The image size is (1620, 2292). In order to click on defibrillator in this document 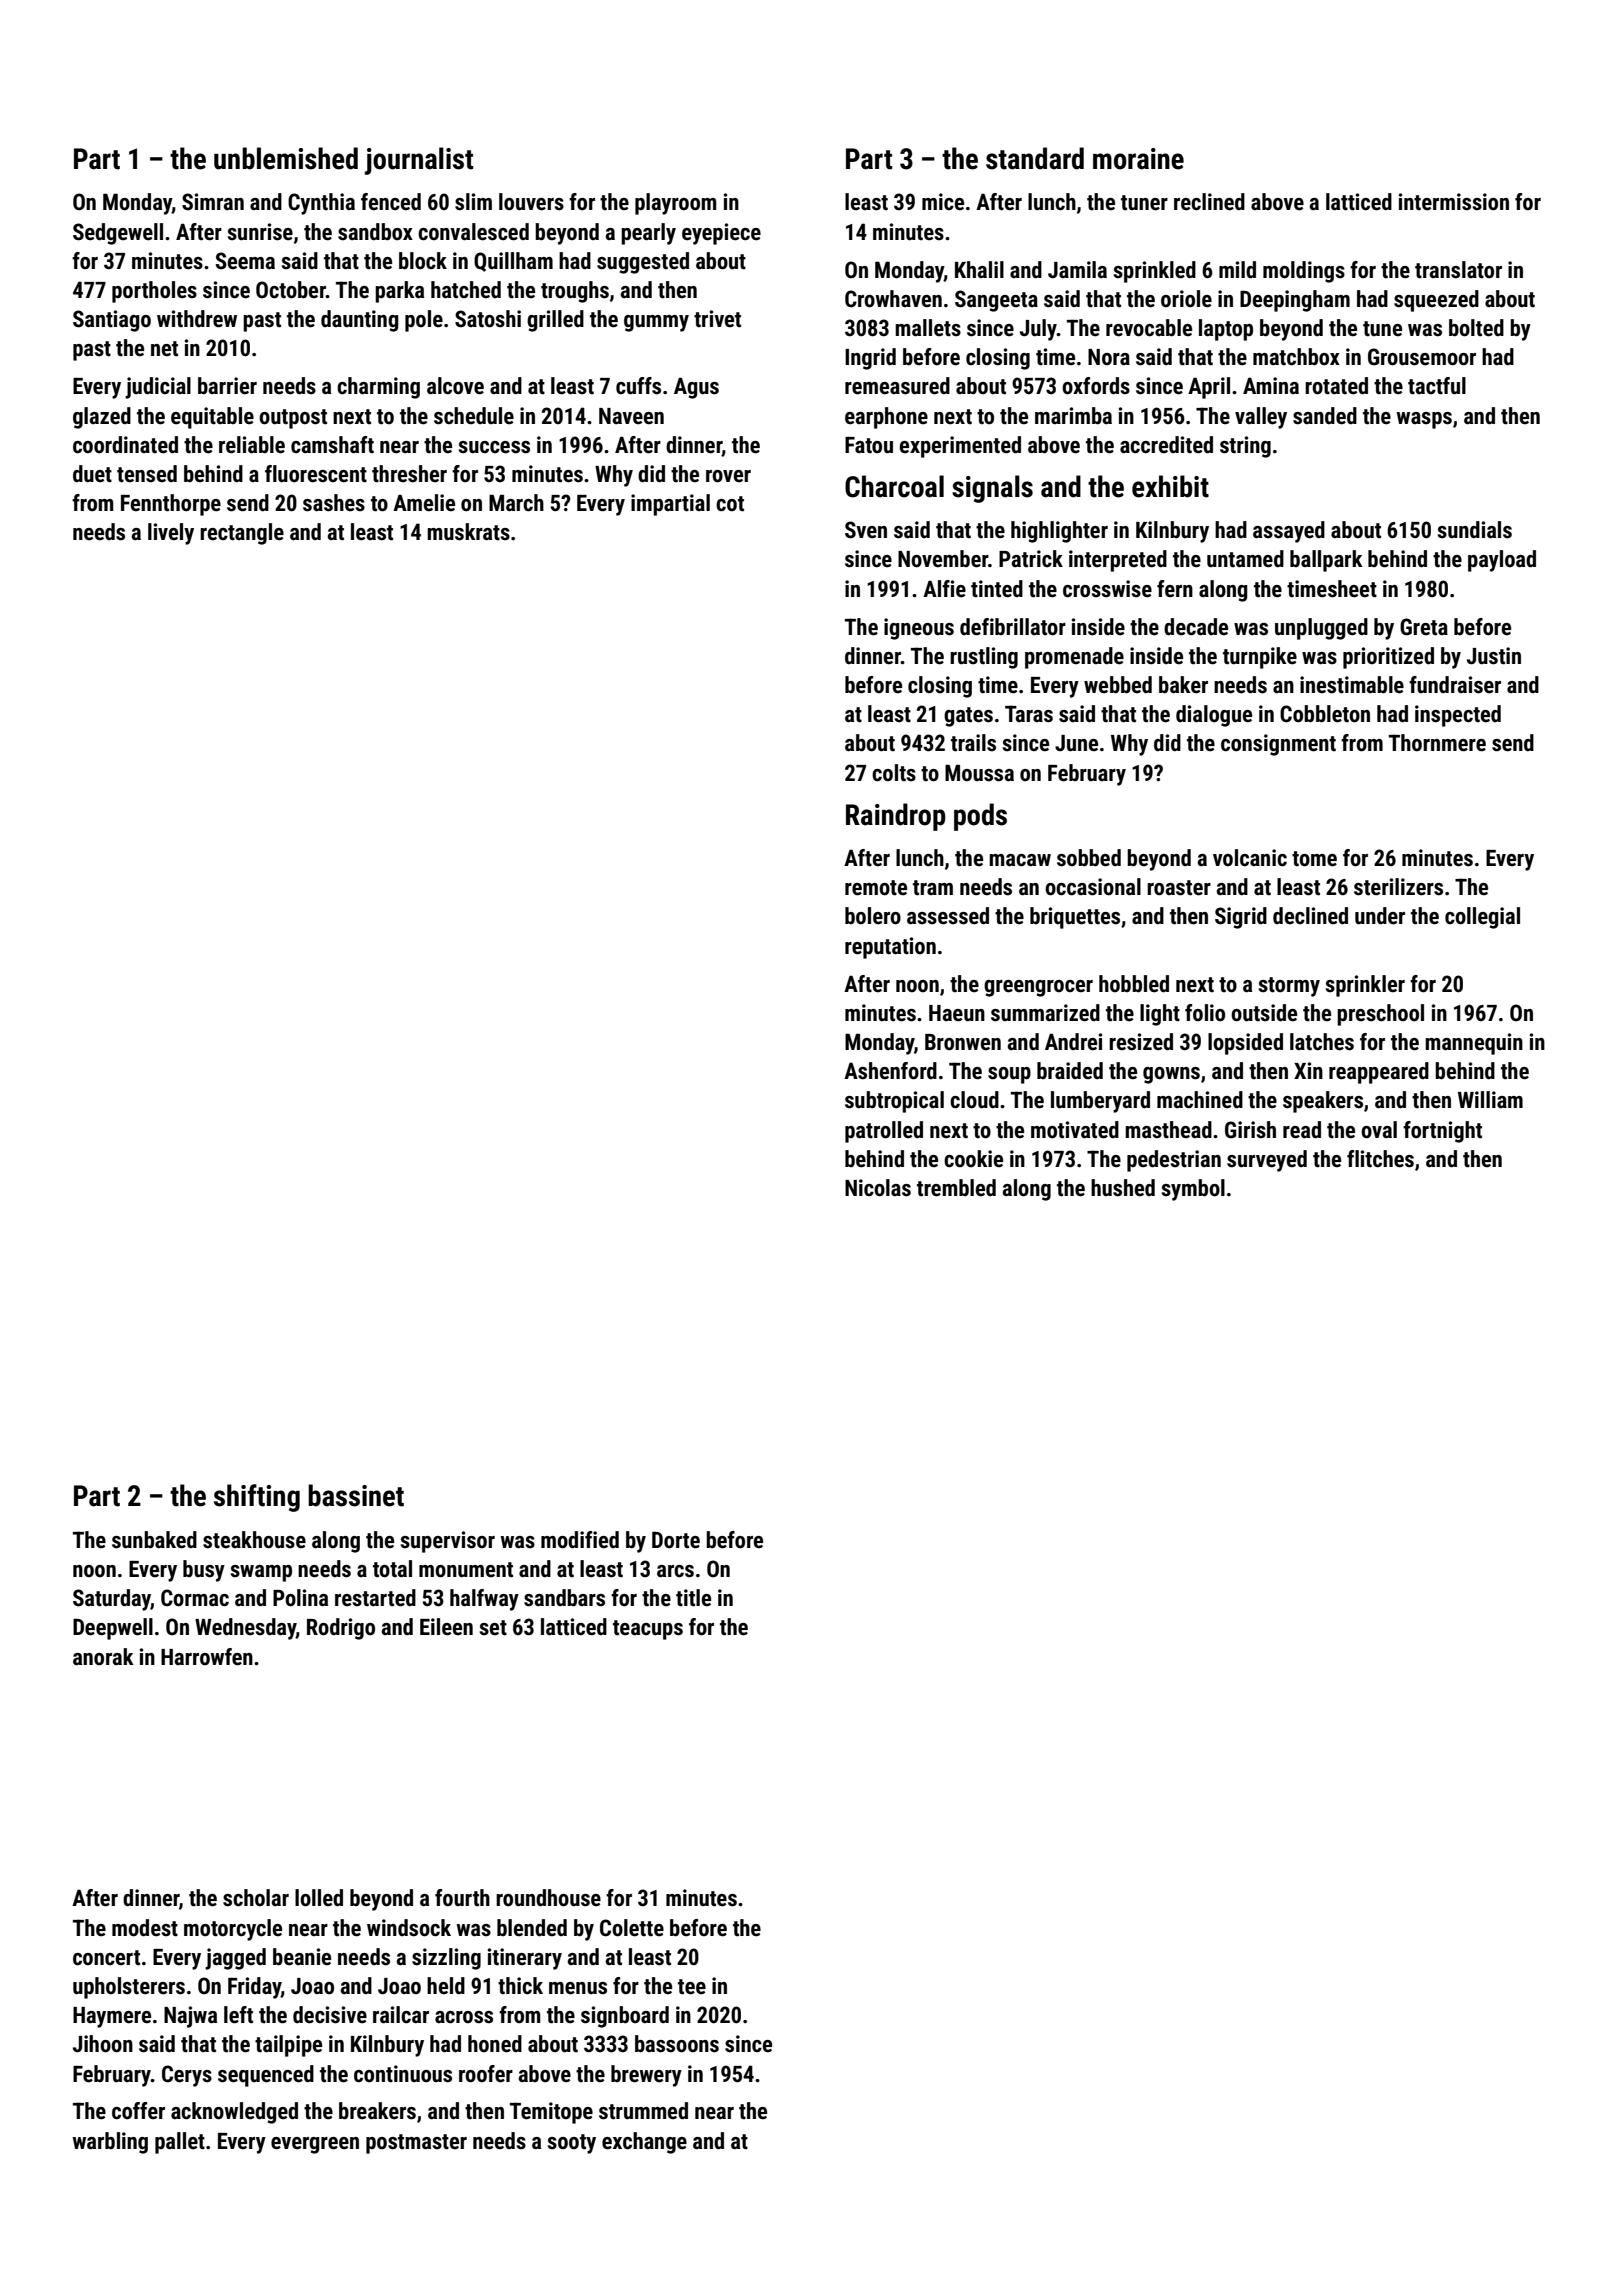, I will do `click(1013, 627)`.
